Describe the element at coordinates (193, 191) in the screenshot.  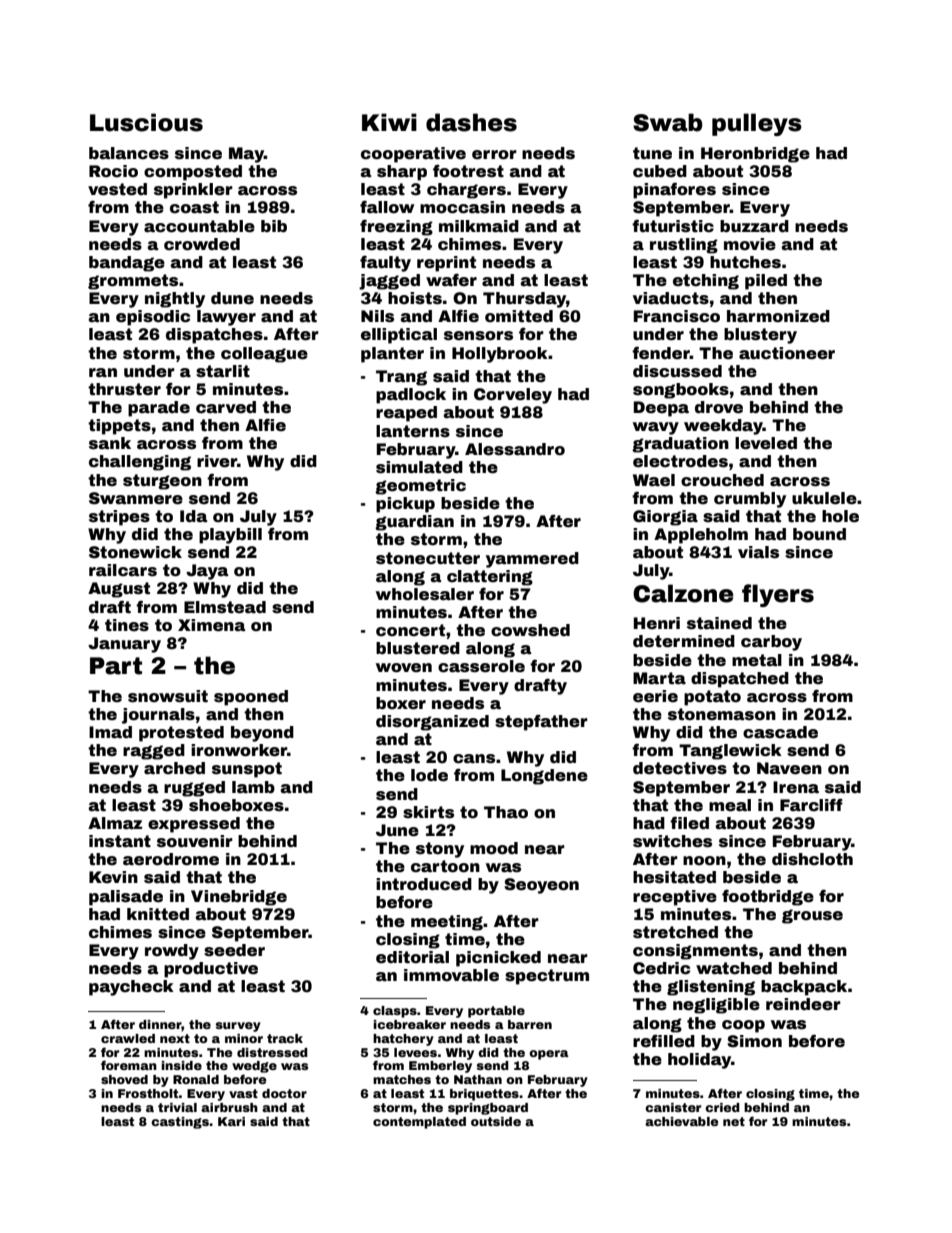
I see `sprinkler` at that location.
